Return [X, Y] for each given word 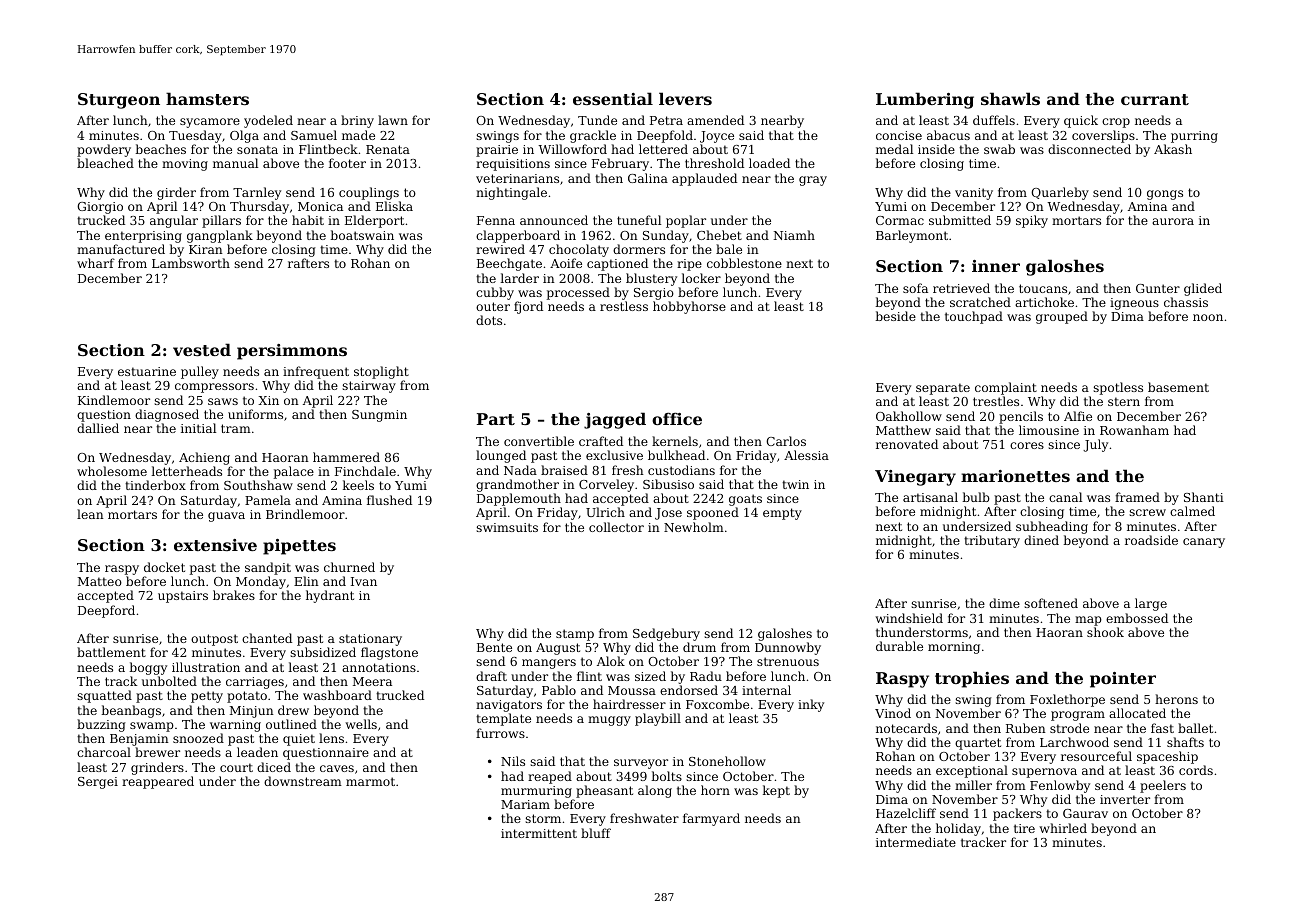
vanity [974, 194]
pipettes [299, 547]
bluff [596, 833]
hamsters [207, 98]
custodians [681, 470]
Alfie [1078, 416]
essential [613, 98]
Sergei [98, 783]
